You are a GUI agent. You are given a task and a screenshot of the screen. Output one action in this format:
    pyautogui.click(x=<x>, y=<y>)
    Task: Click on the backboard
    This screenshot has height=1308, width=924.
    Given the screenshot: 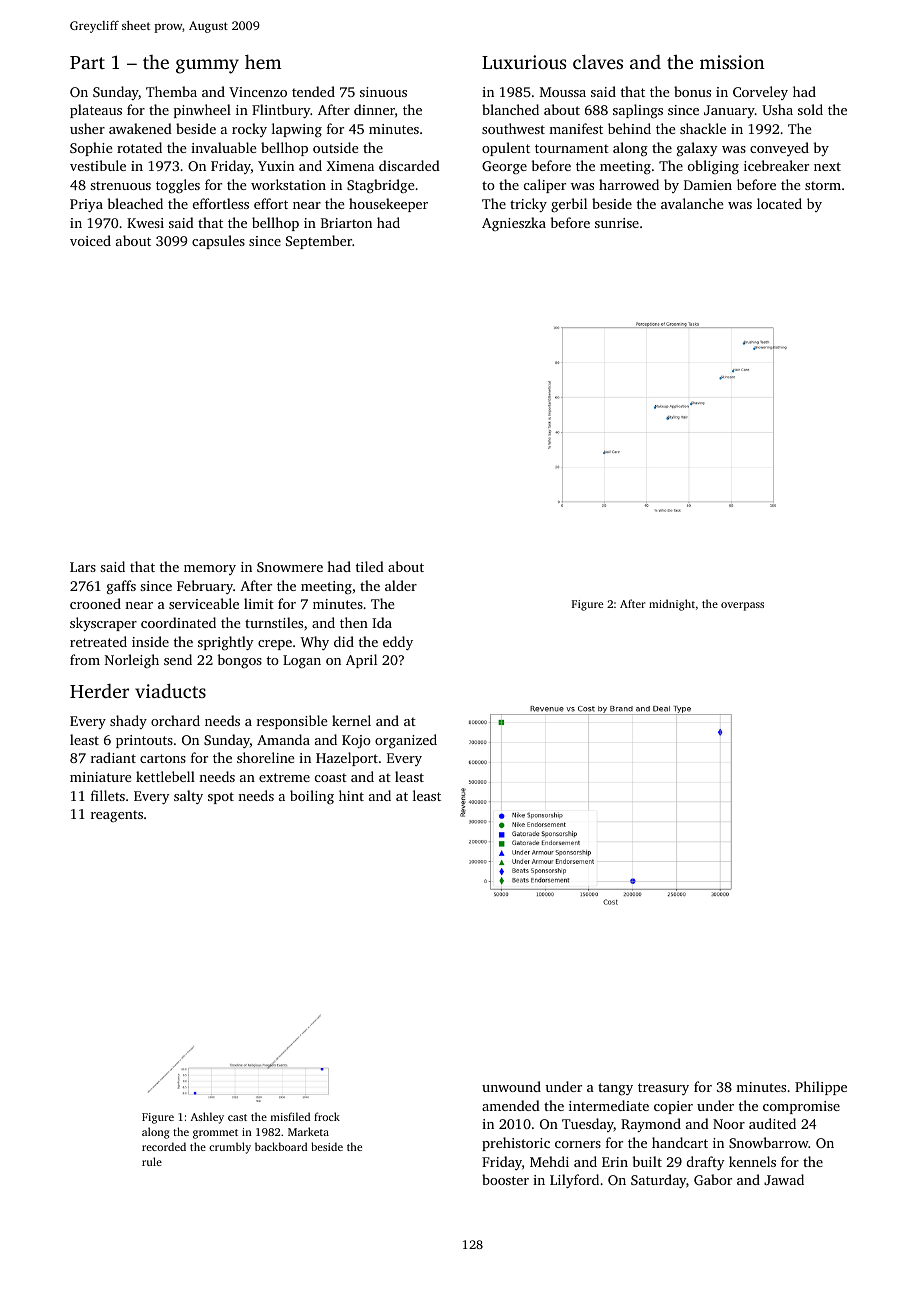 What is the action you would take?
    pyautogui.click(x=281, y=1146)
